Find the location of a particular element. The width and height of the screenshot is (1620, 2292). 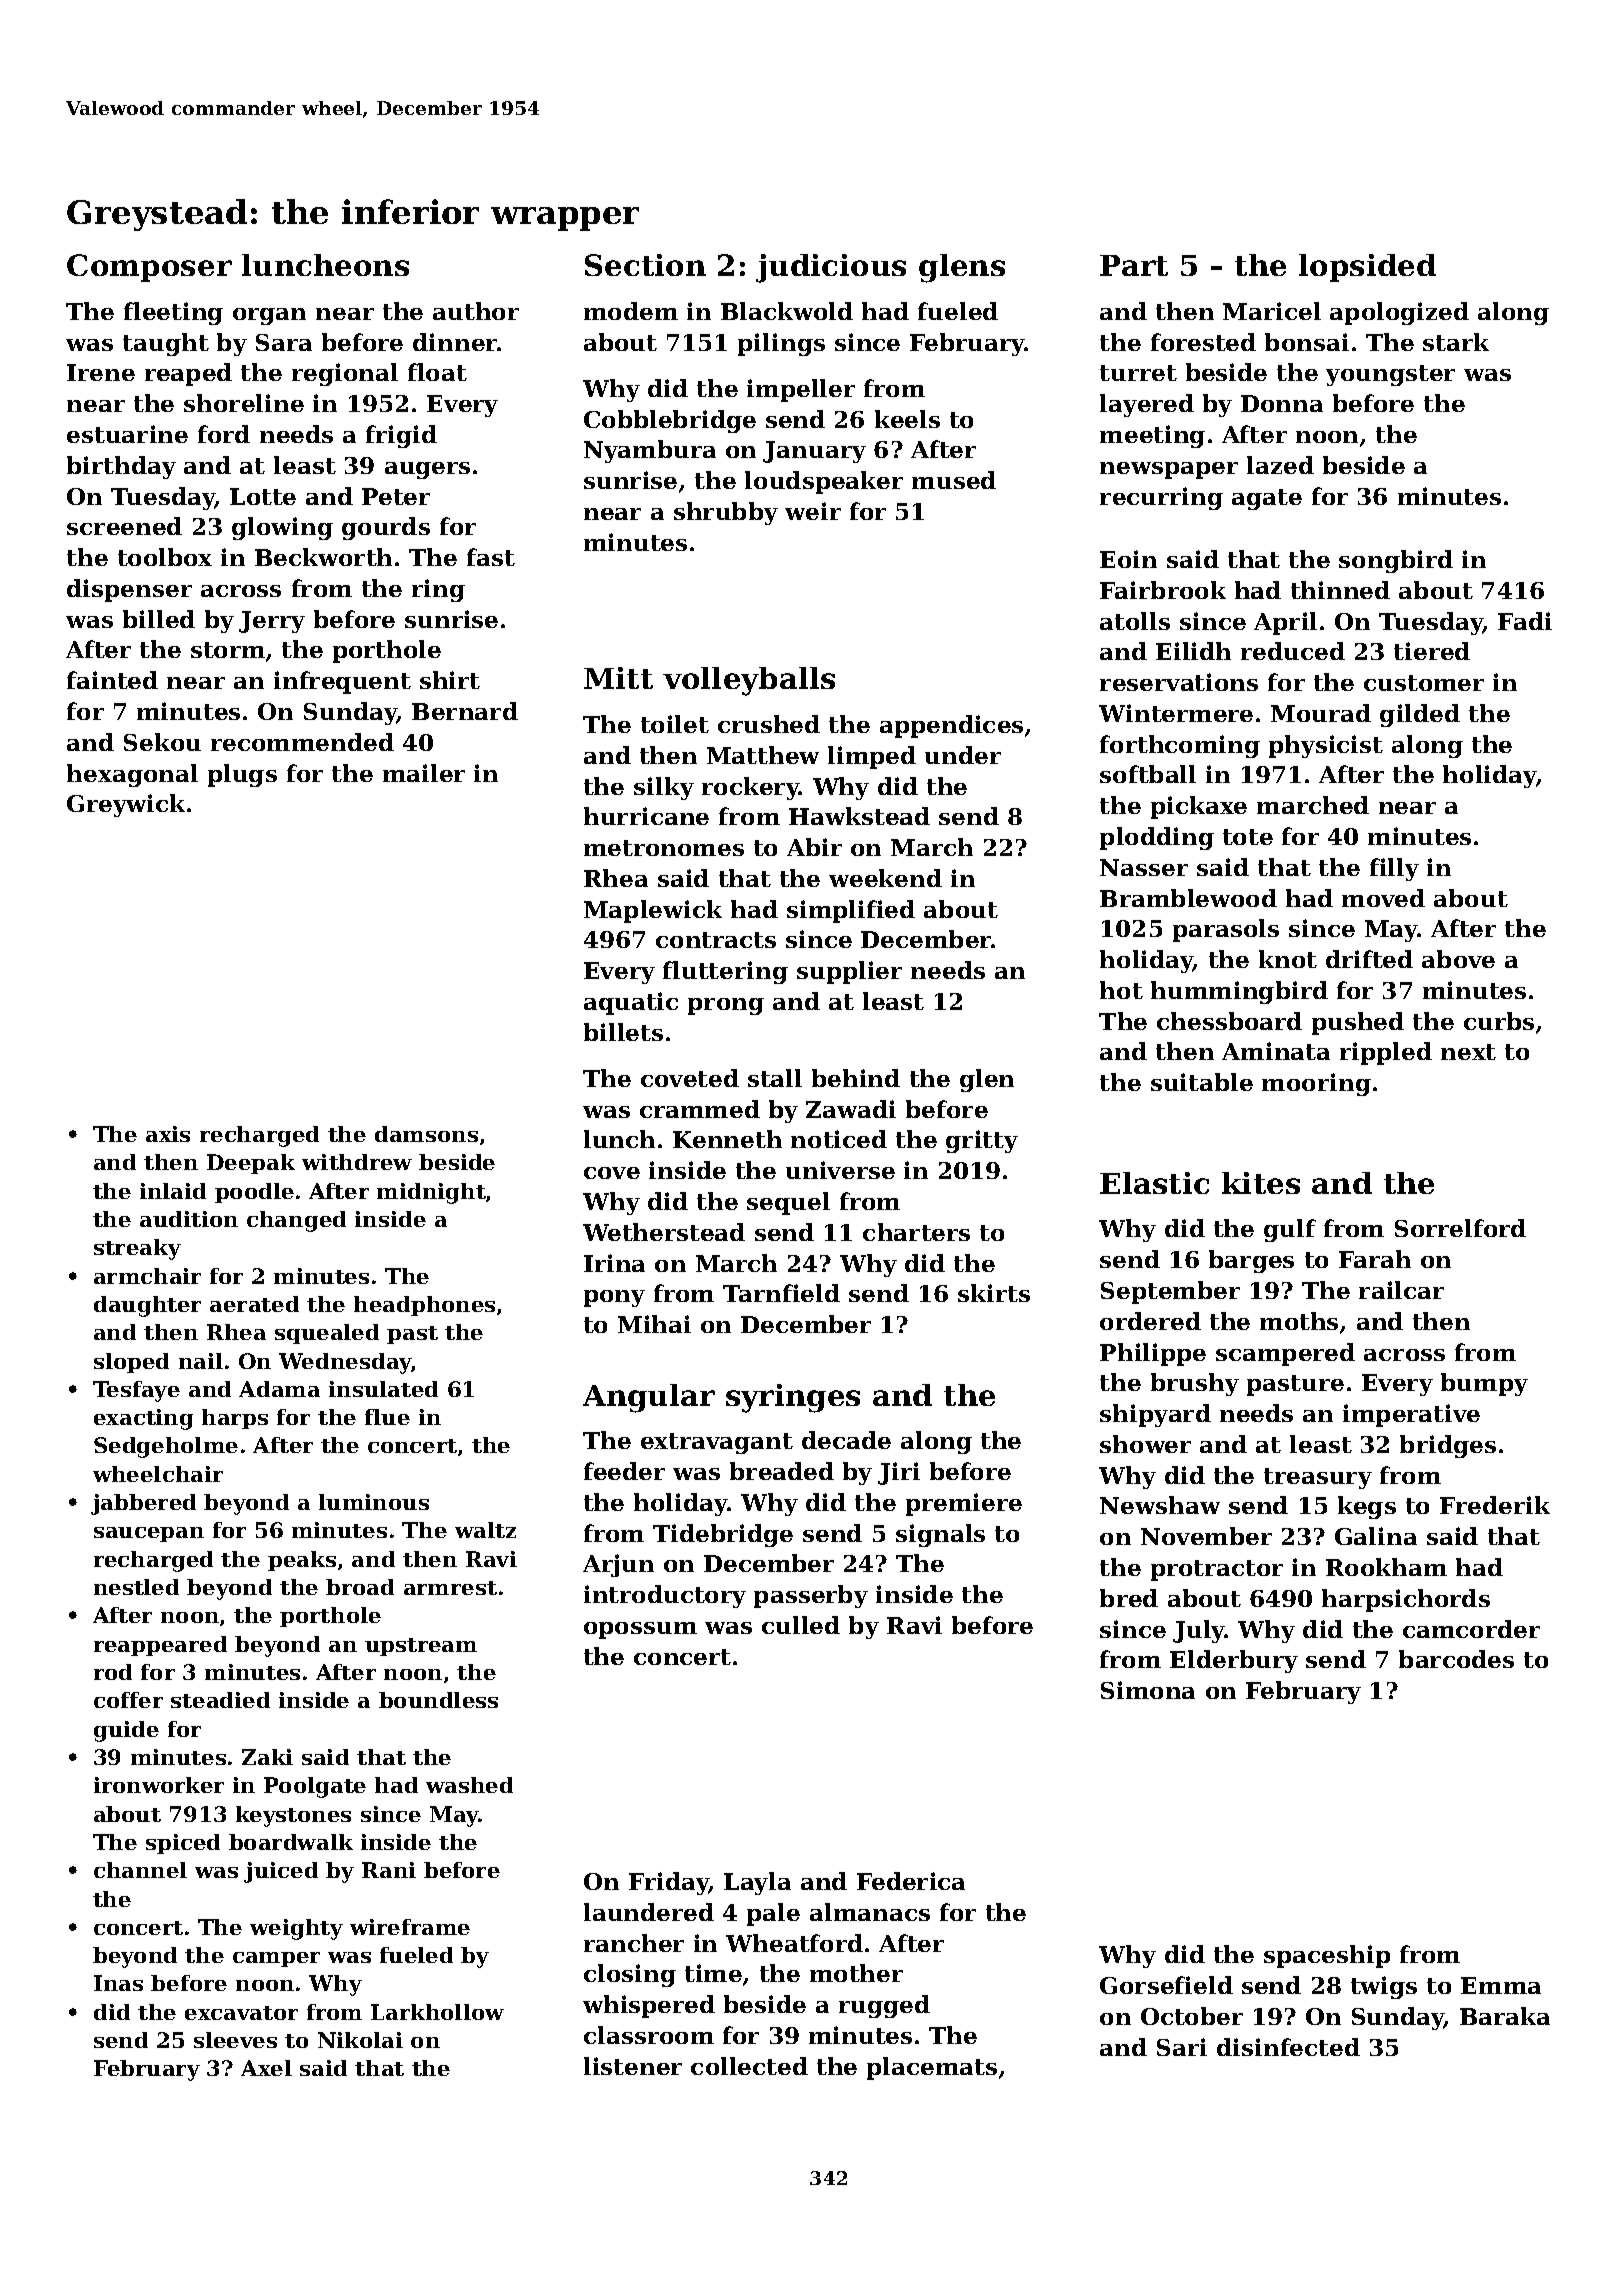

premiere is located at coordinates (964, 1504).
